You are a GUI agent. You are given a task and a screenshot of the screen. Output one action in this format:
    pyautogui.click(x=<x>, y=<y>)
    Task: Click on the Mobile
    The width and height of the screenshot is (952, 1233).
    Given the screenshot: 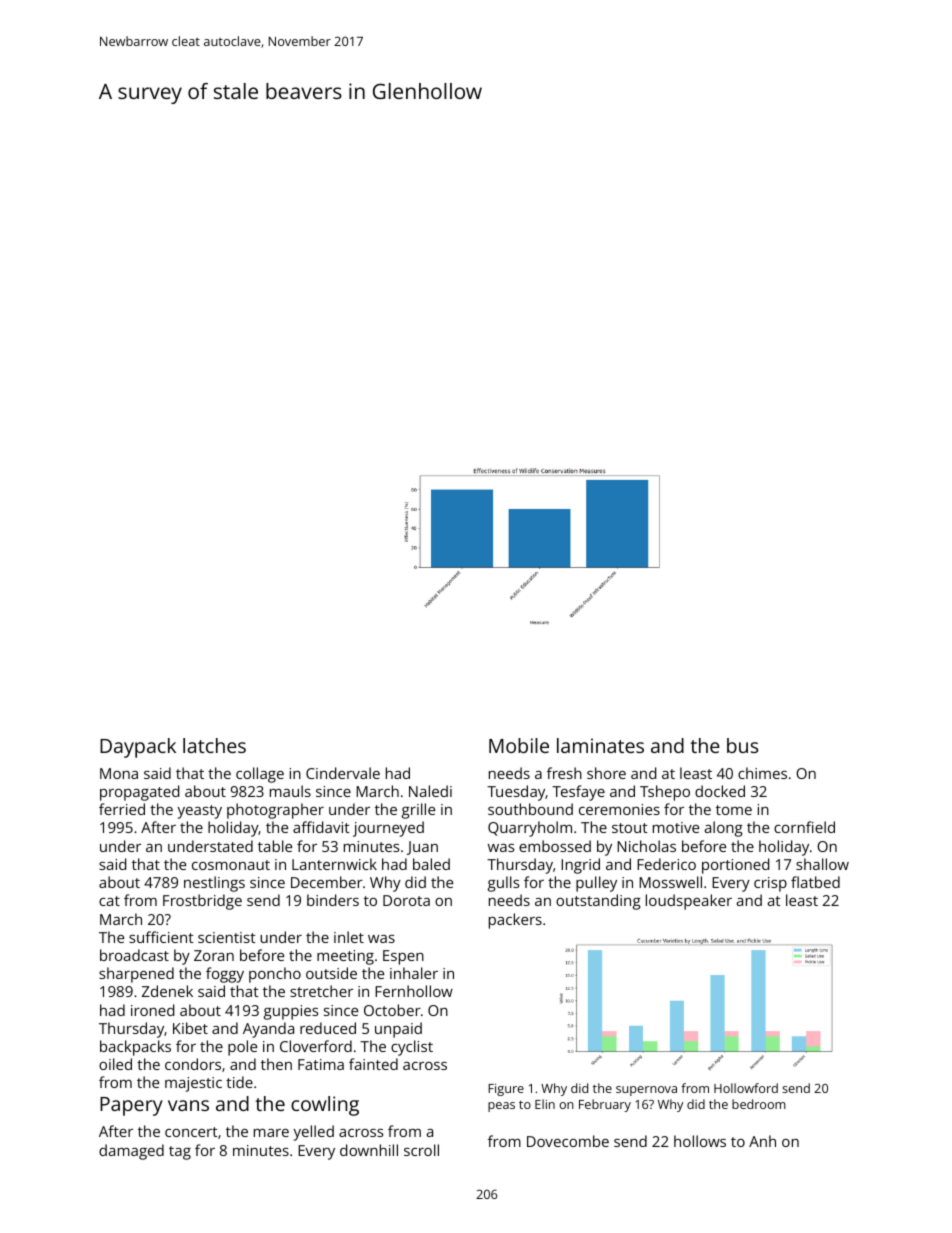 What is the action you would take?
    pyautogui.click(x=519, y=745)
